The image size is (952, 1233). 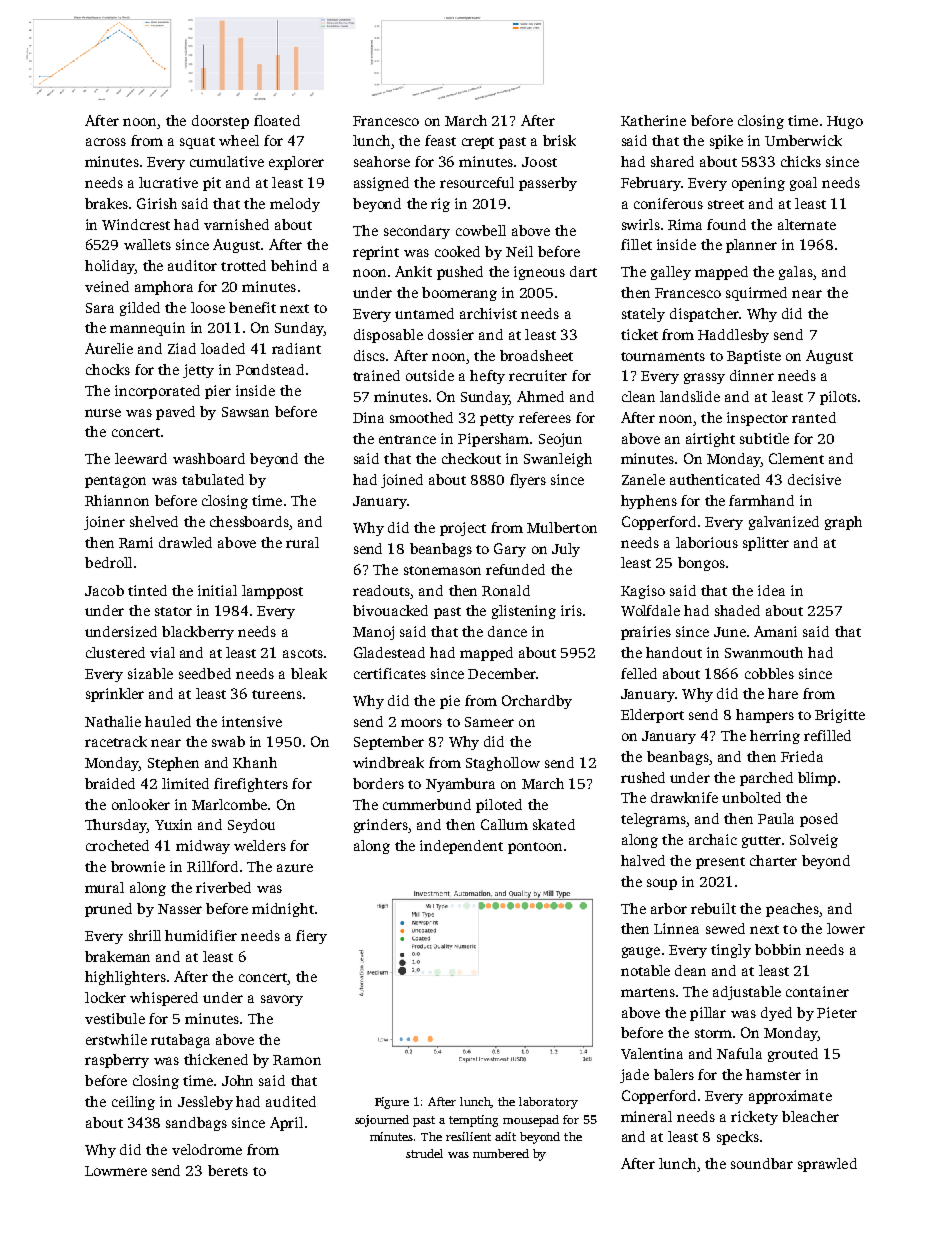 What do you see at coordinates (220, 122) in the screenshot?
I see `doorstep` at bounding box center [220, 122].
